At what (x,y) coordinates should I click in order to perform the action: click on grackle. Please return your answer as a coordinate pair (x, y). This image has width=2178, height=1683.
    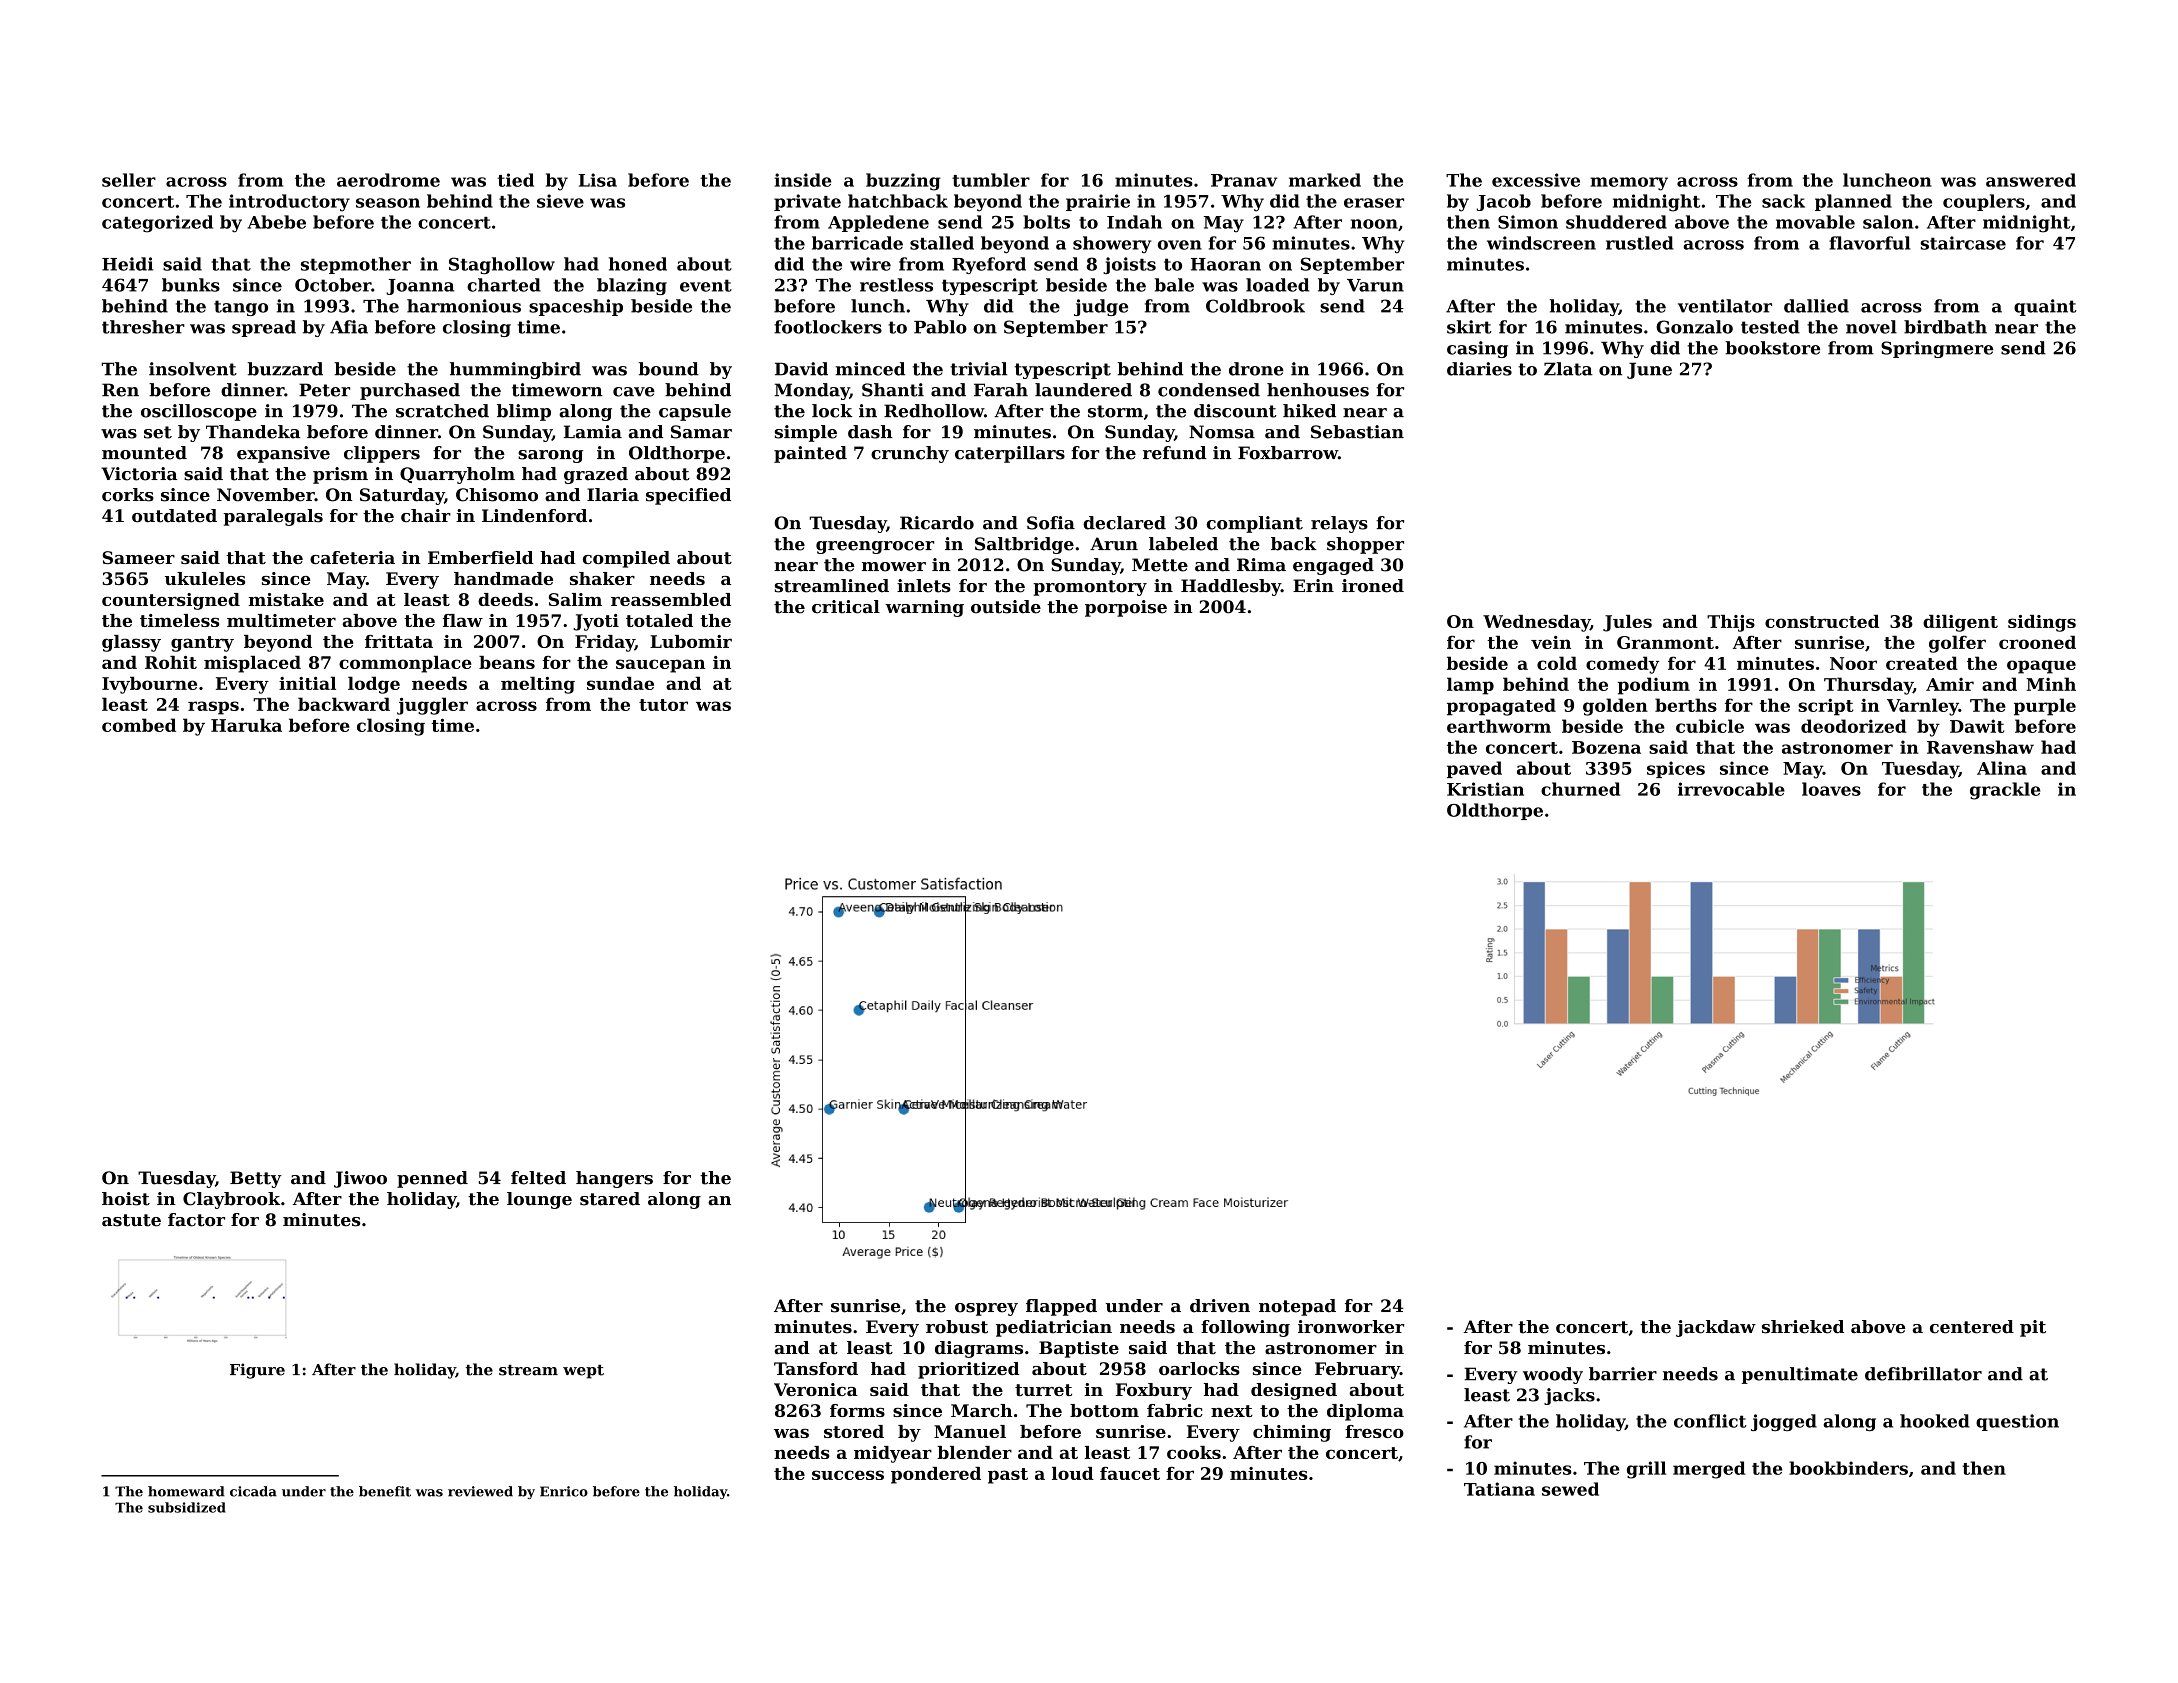
    Looking at the image, I should click on (2005, 791).
